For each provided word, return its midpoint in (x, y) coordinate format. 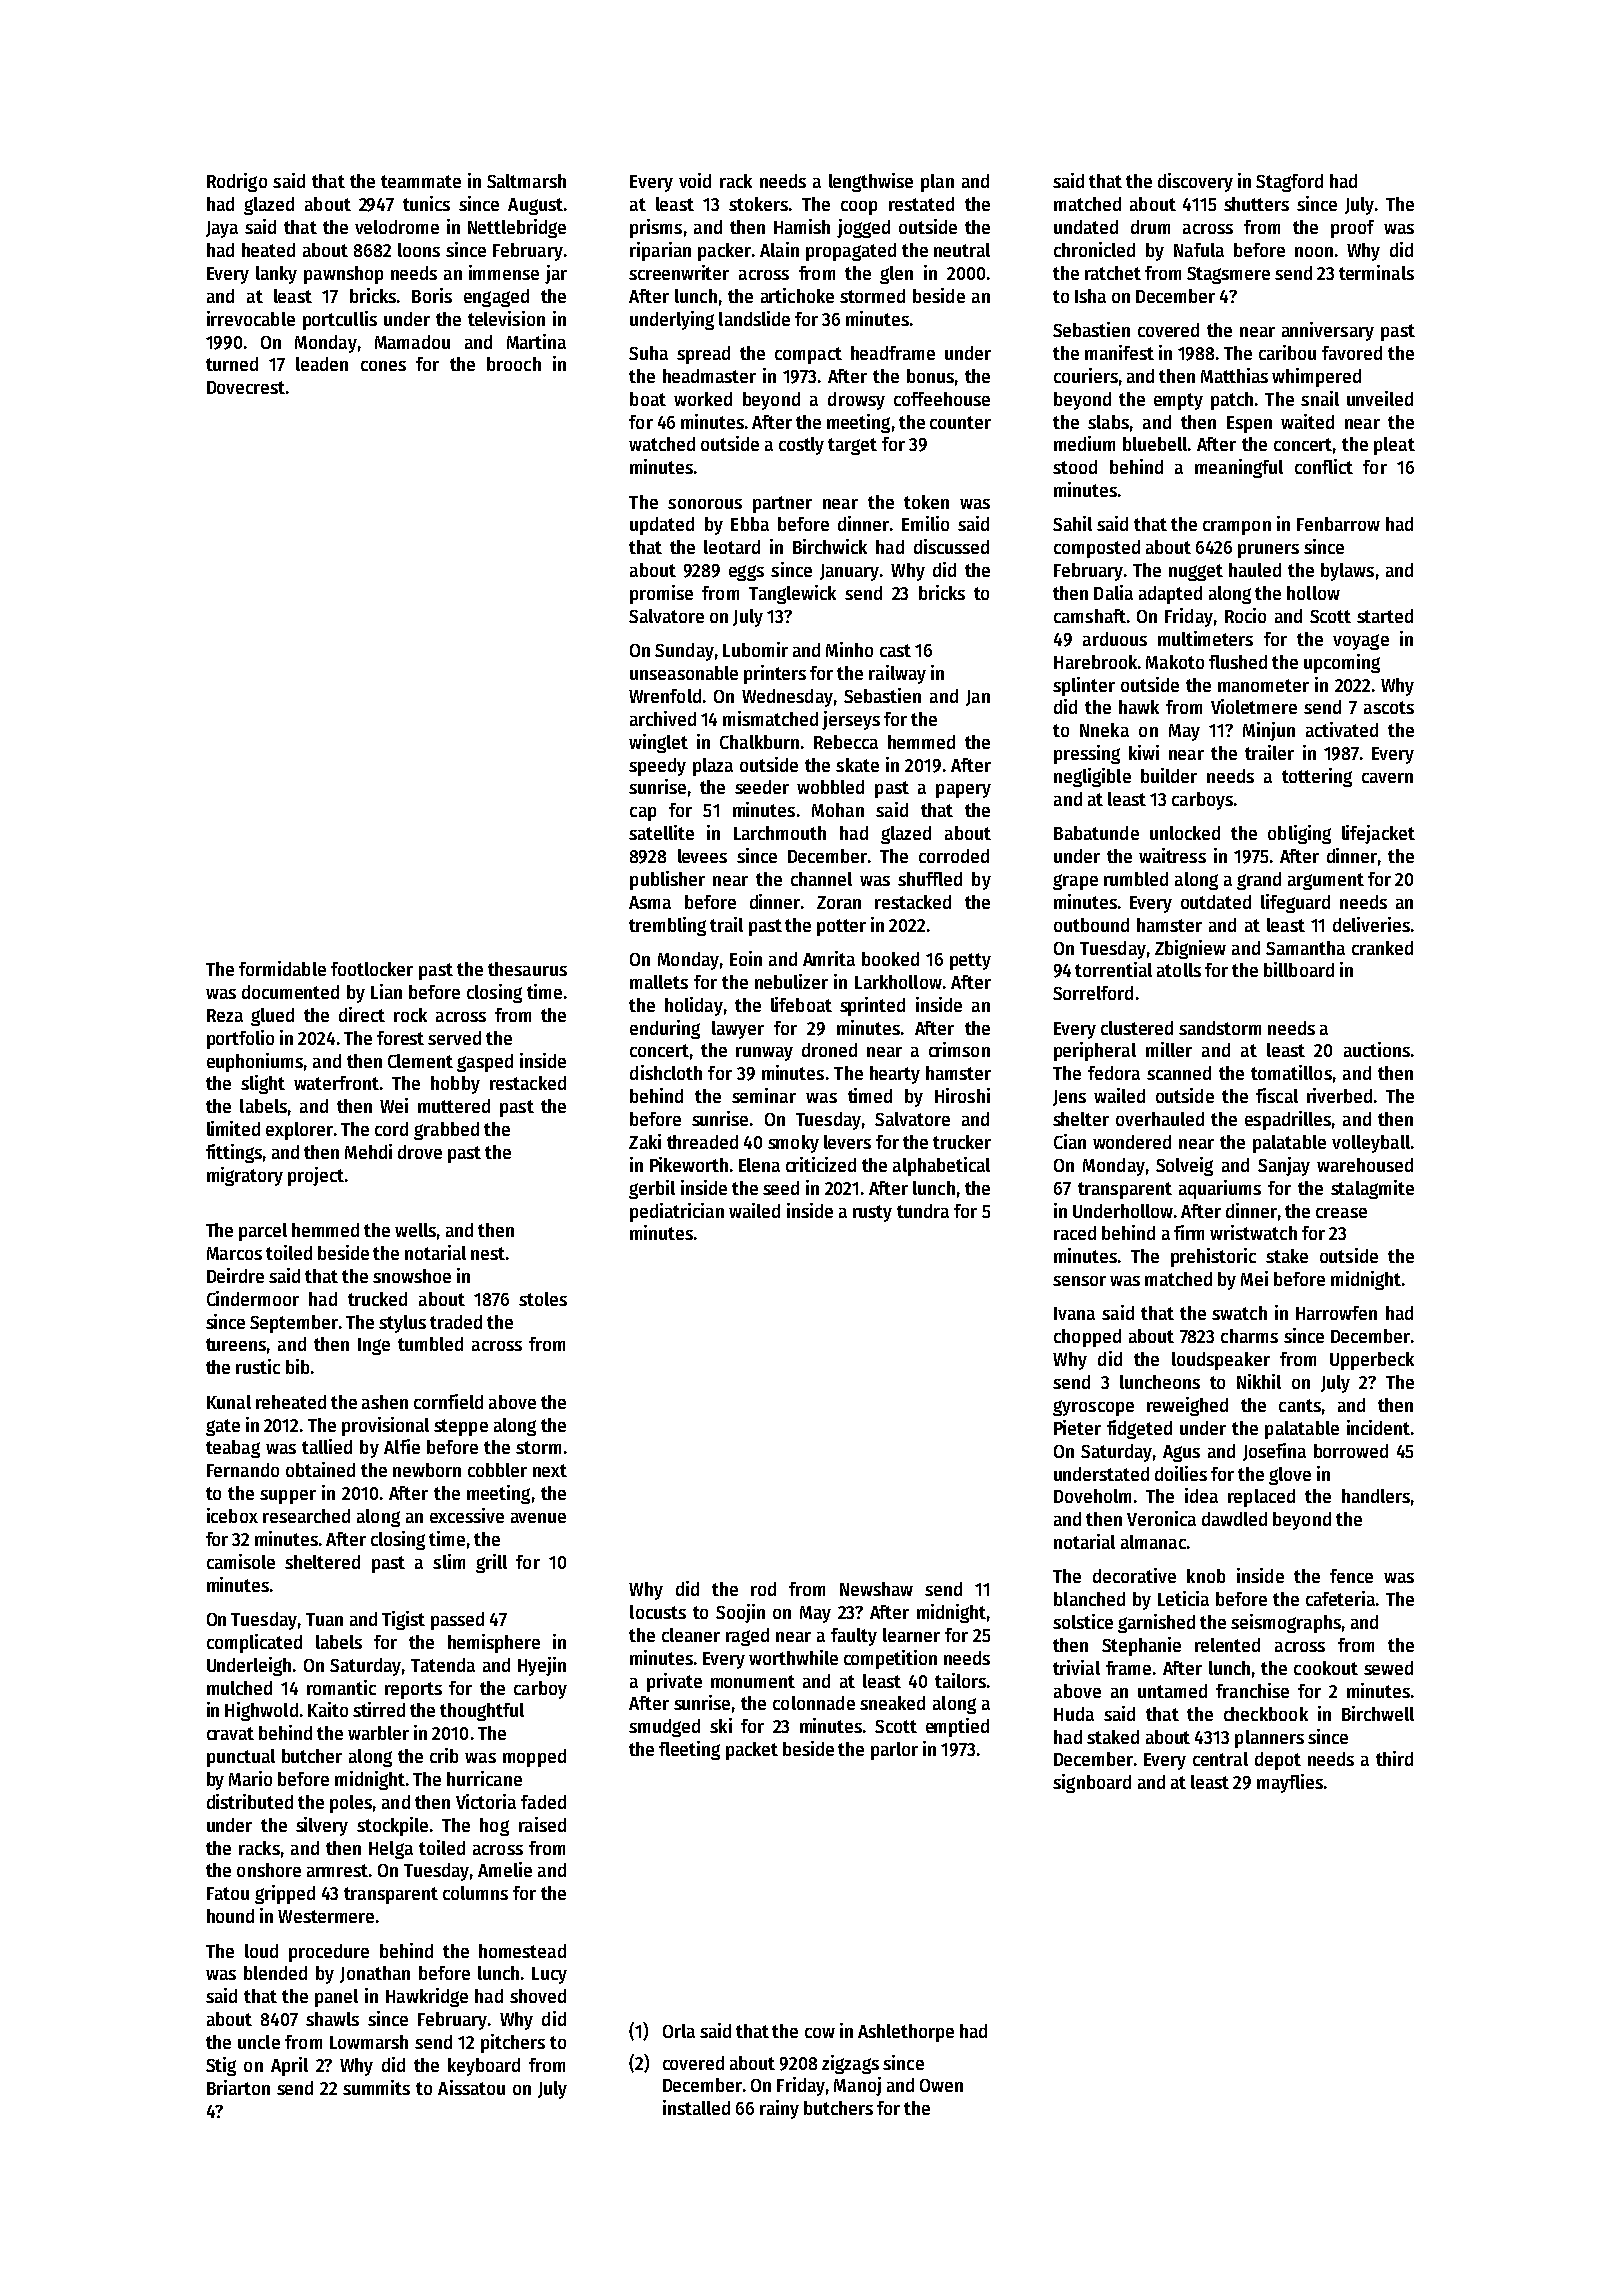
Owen (941, 2085)
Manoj (857, 2086)
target (852, 446)
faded (543, 1802)
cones (383, 366)
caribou (1287, 352)
